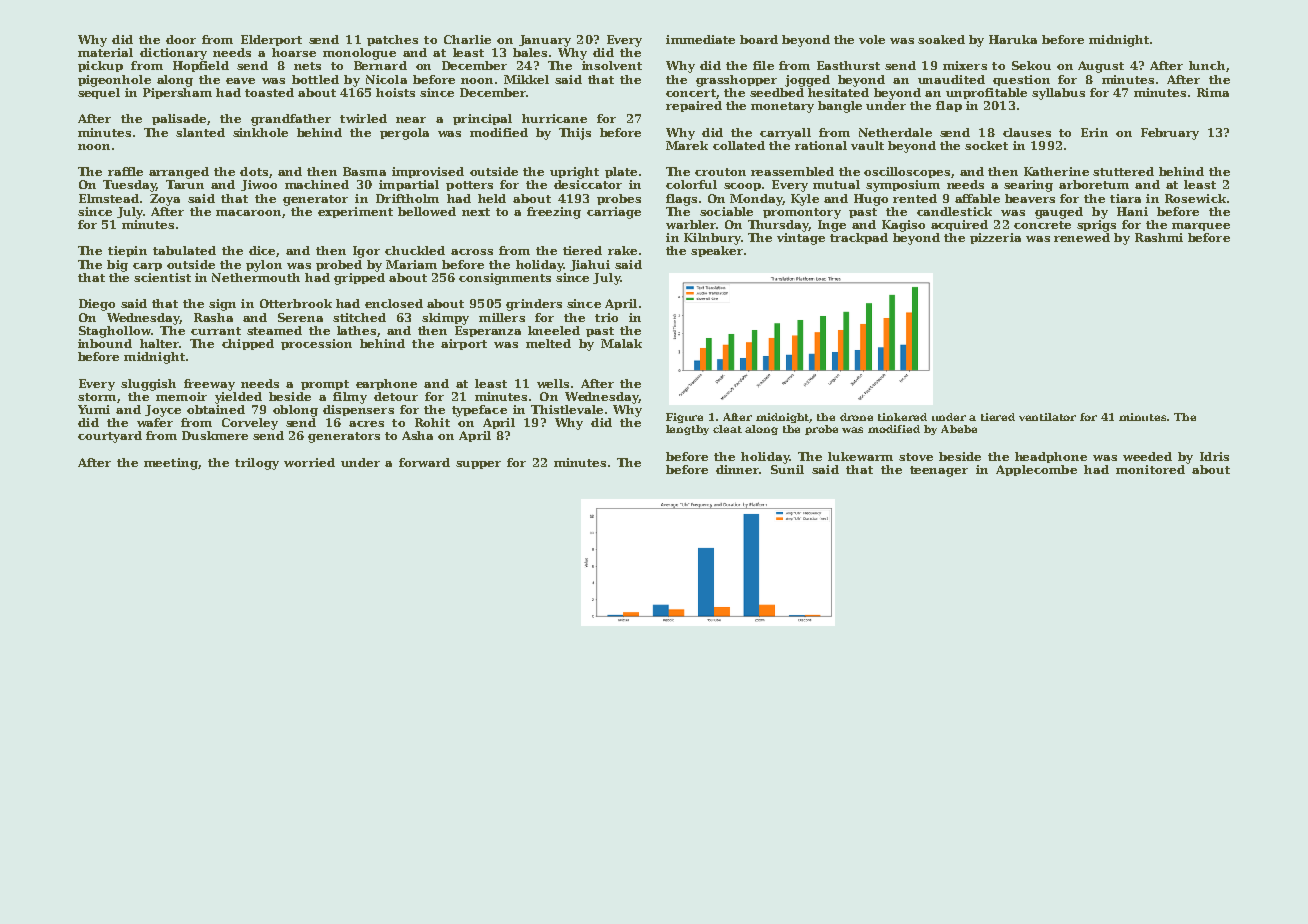  Describe the element at coordinates (530, 52) in the screenshot. I see `bales` at that location.
